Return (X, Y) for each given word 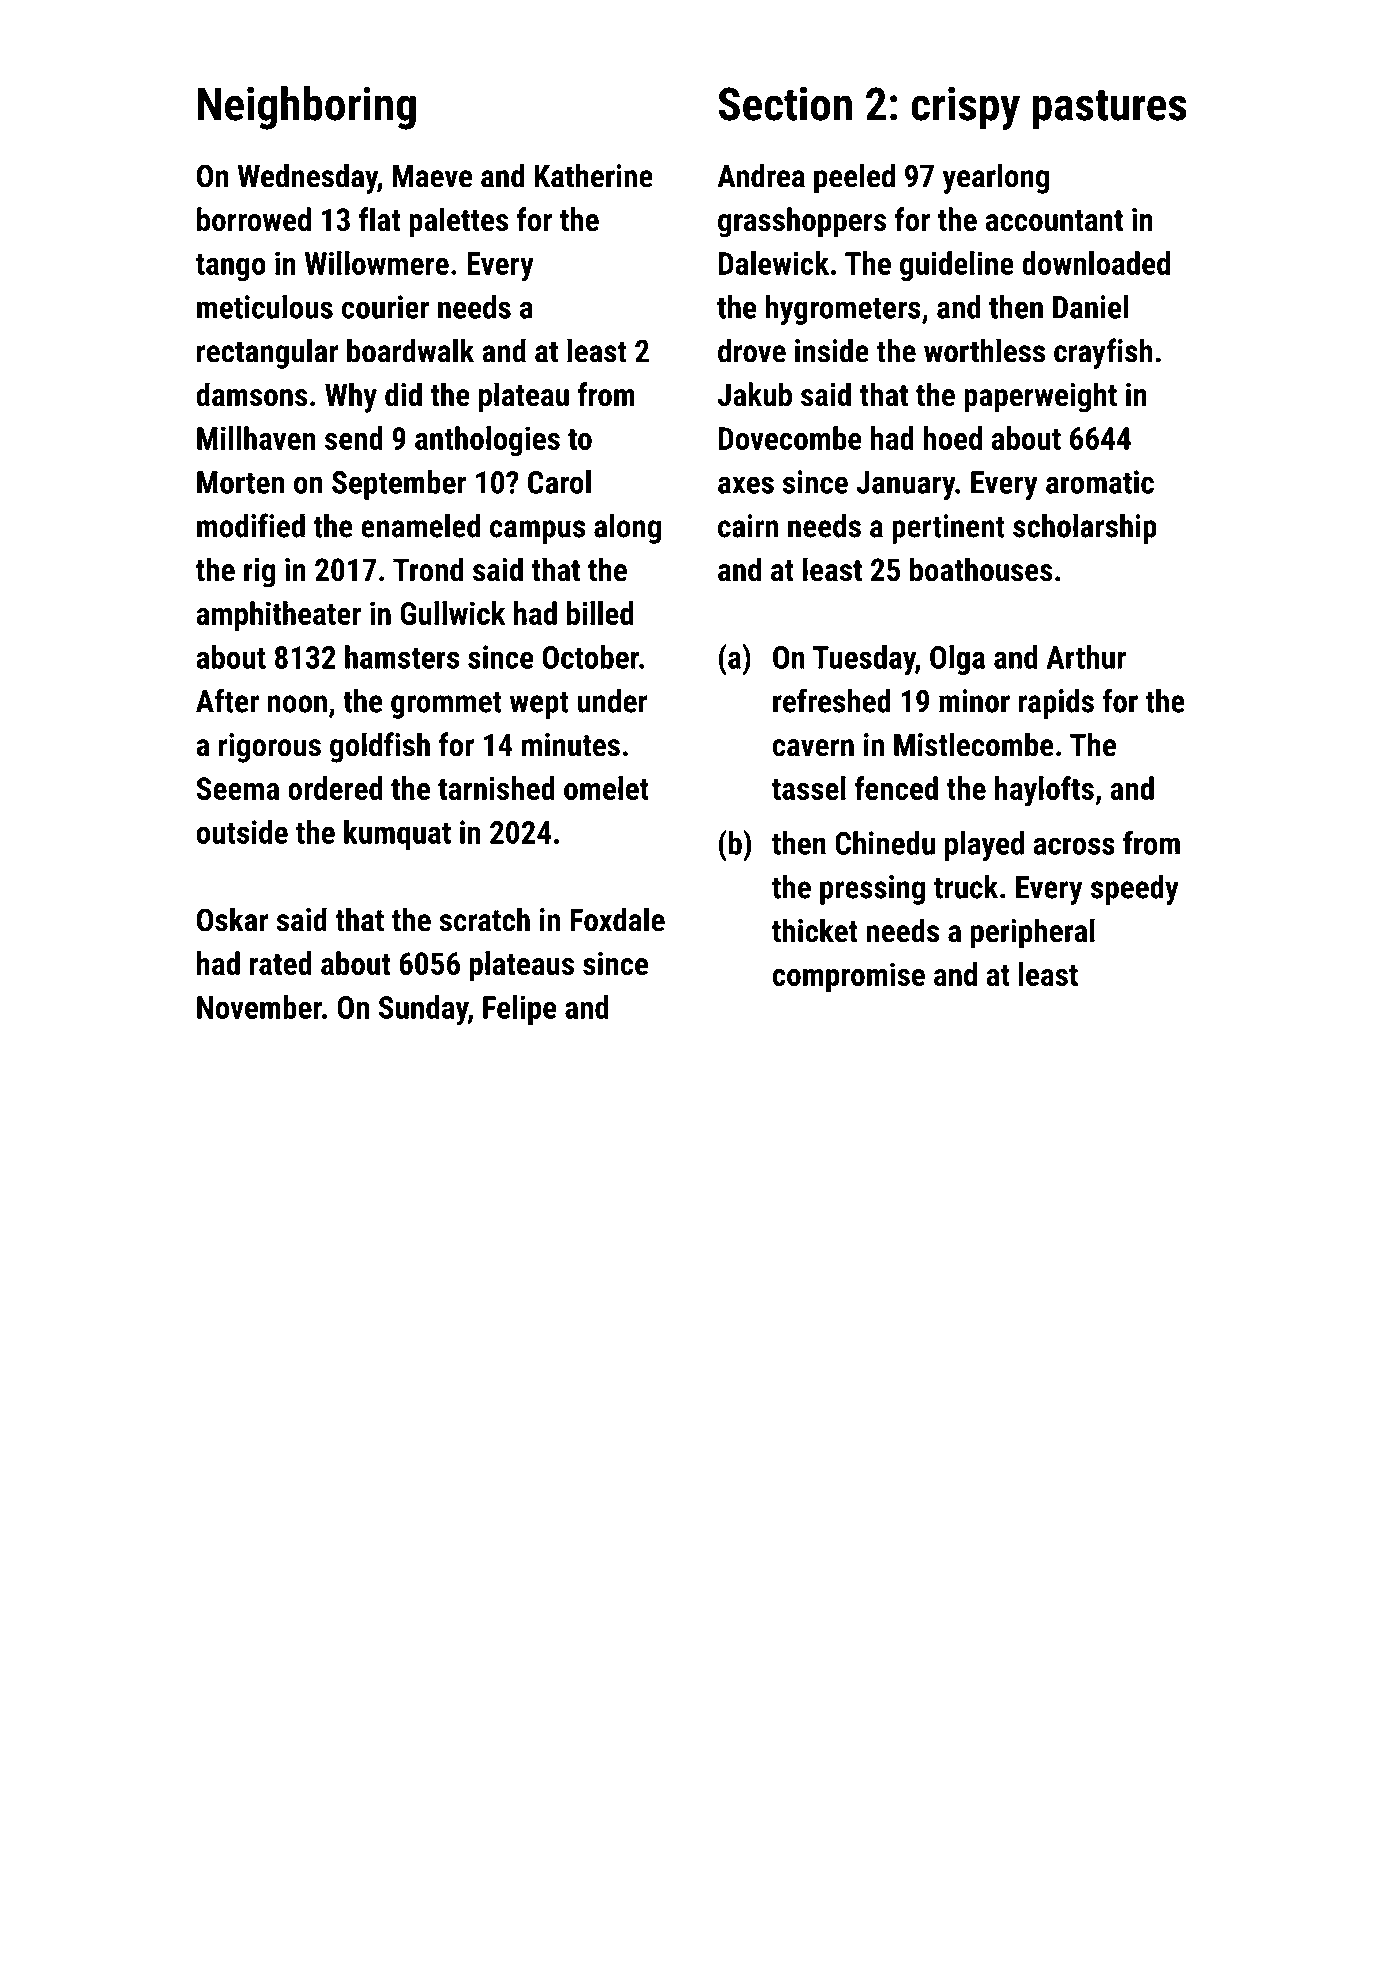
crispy (965, 108)
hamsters (402, 657)
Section (785, 103)
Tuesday (864, 660)
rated (281, 963)
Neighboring (307, 108)
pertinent (948, 529)
